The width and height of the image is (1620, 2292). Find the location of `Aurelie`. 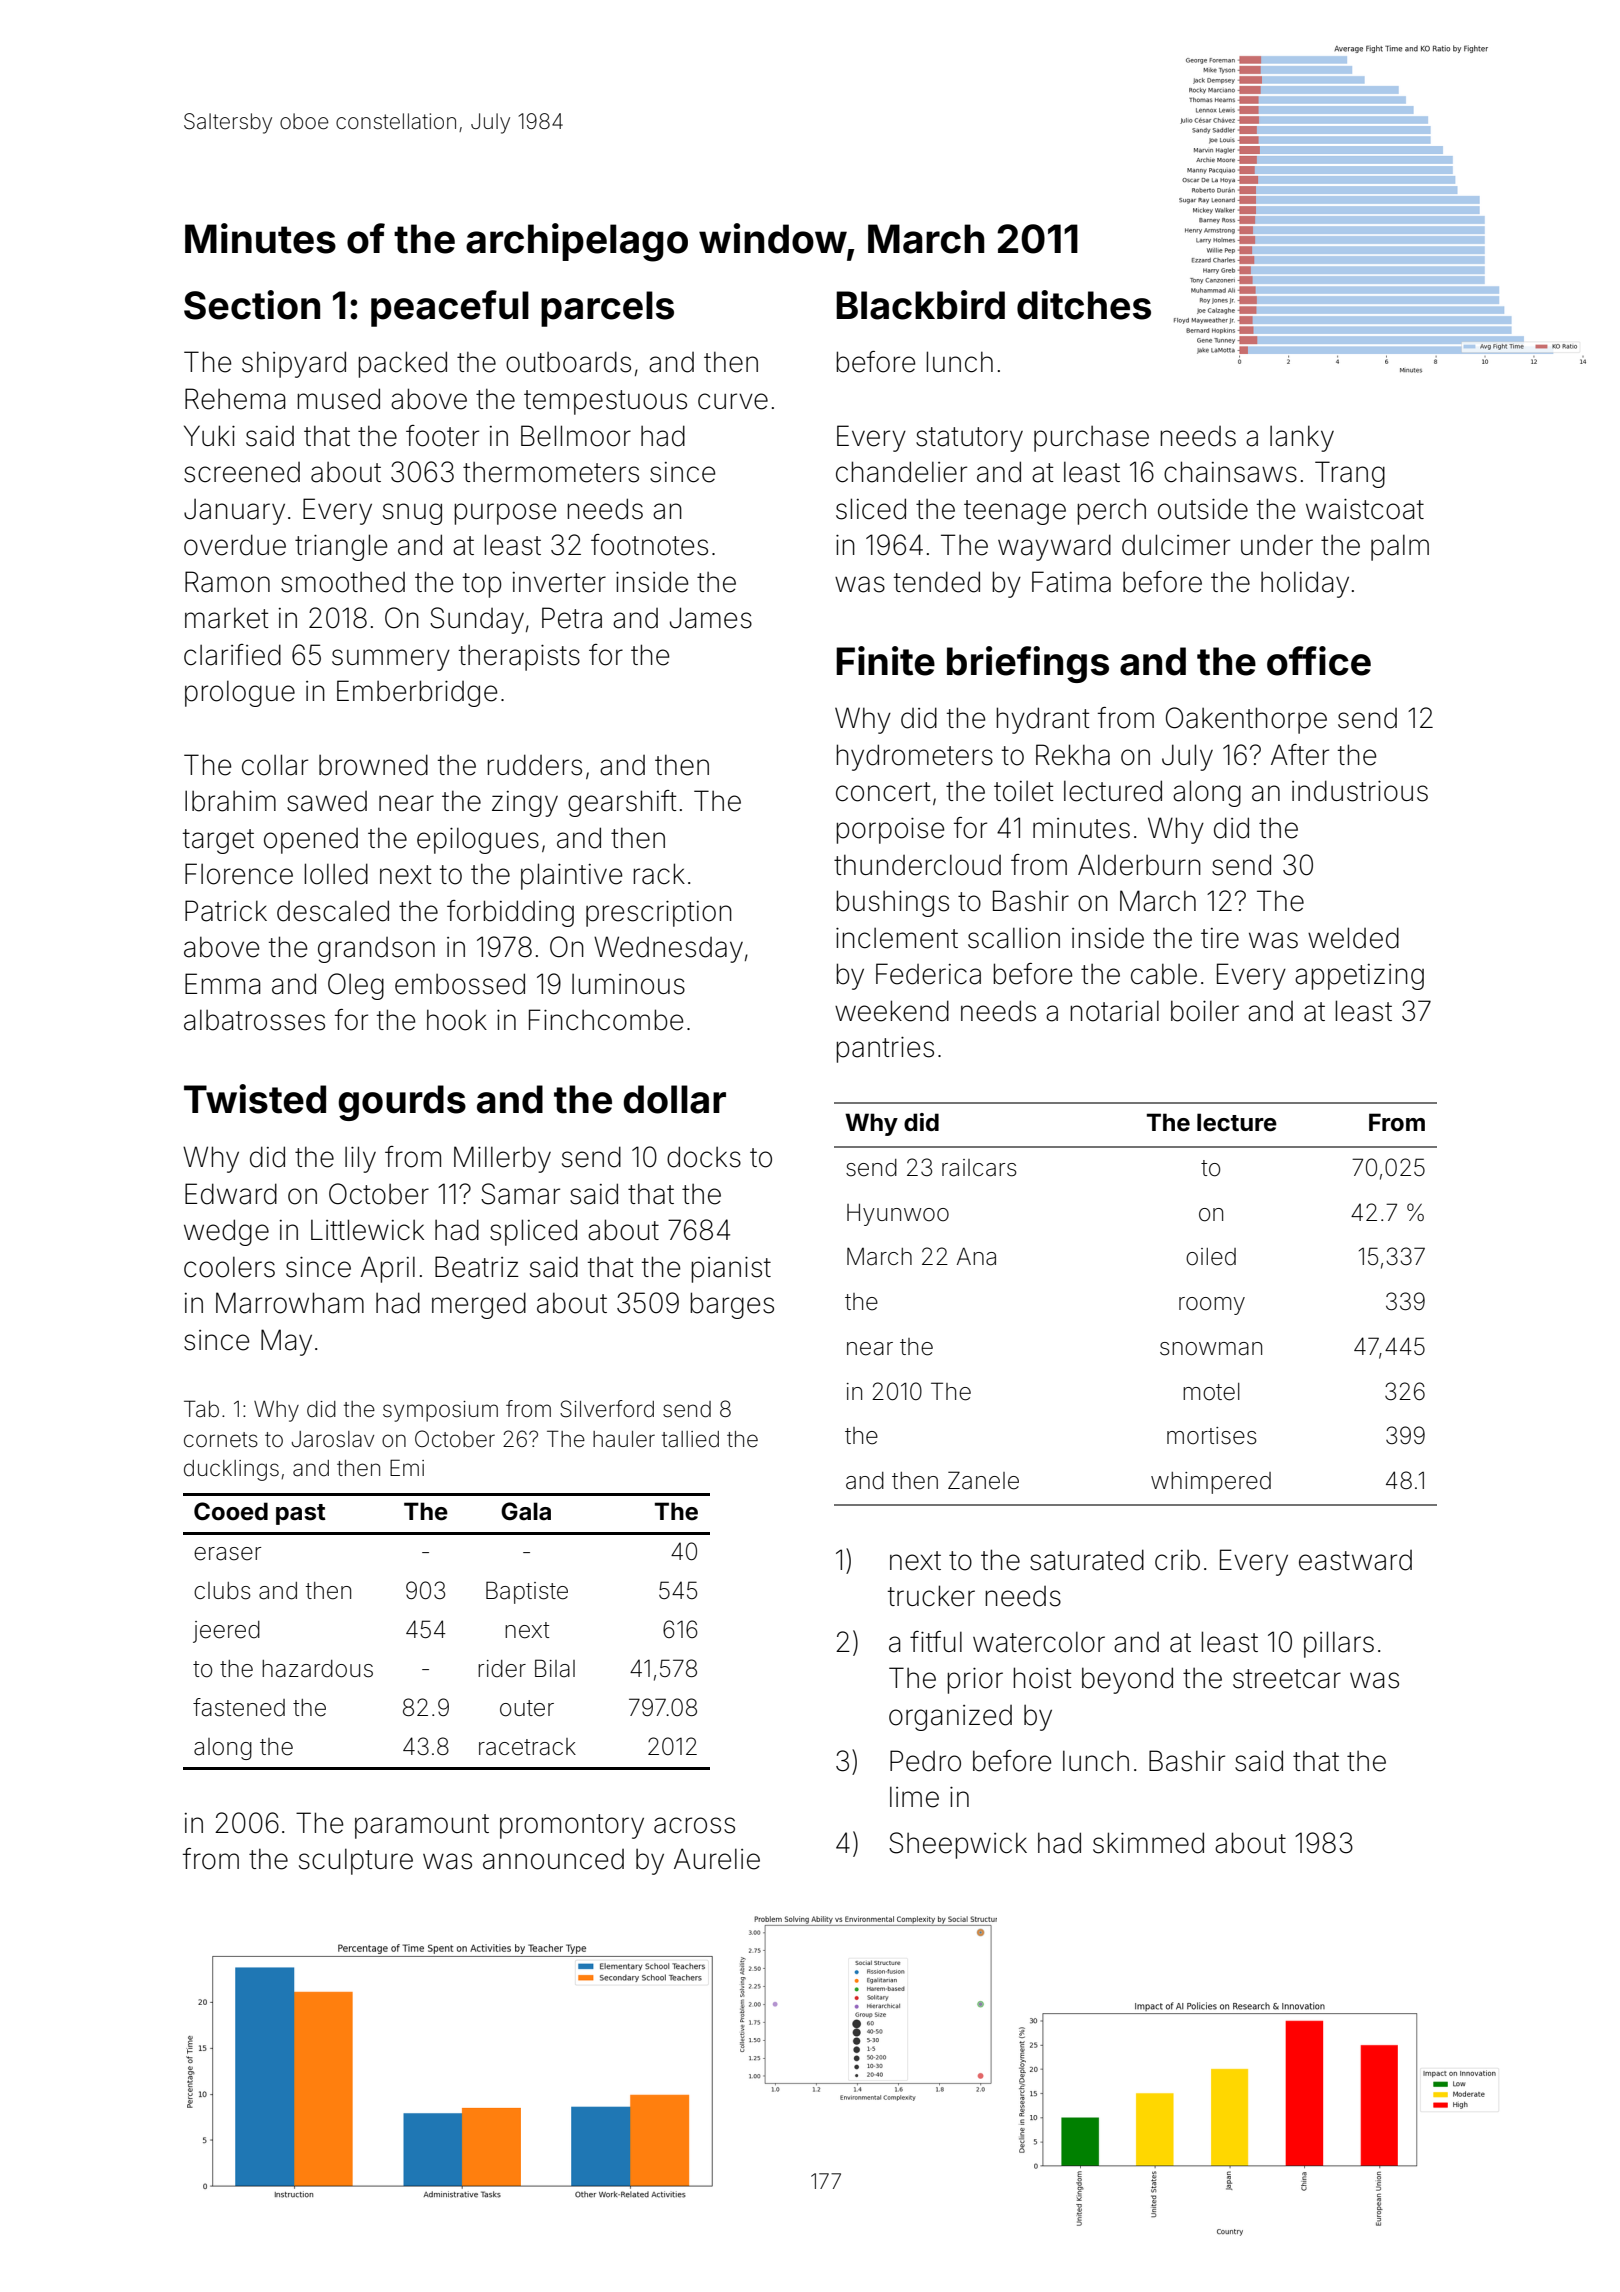

Aurelie is located at coordinates (717, 1859).
